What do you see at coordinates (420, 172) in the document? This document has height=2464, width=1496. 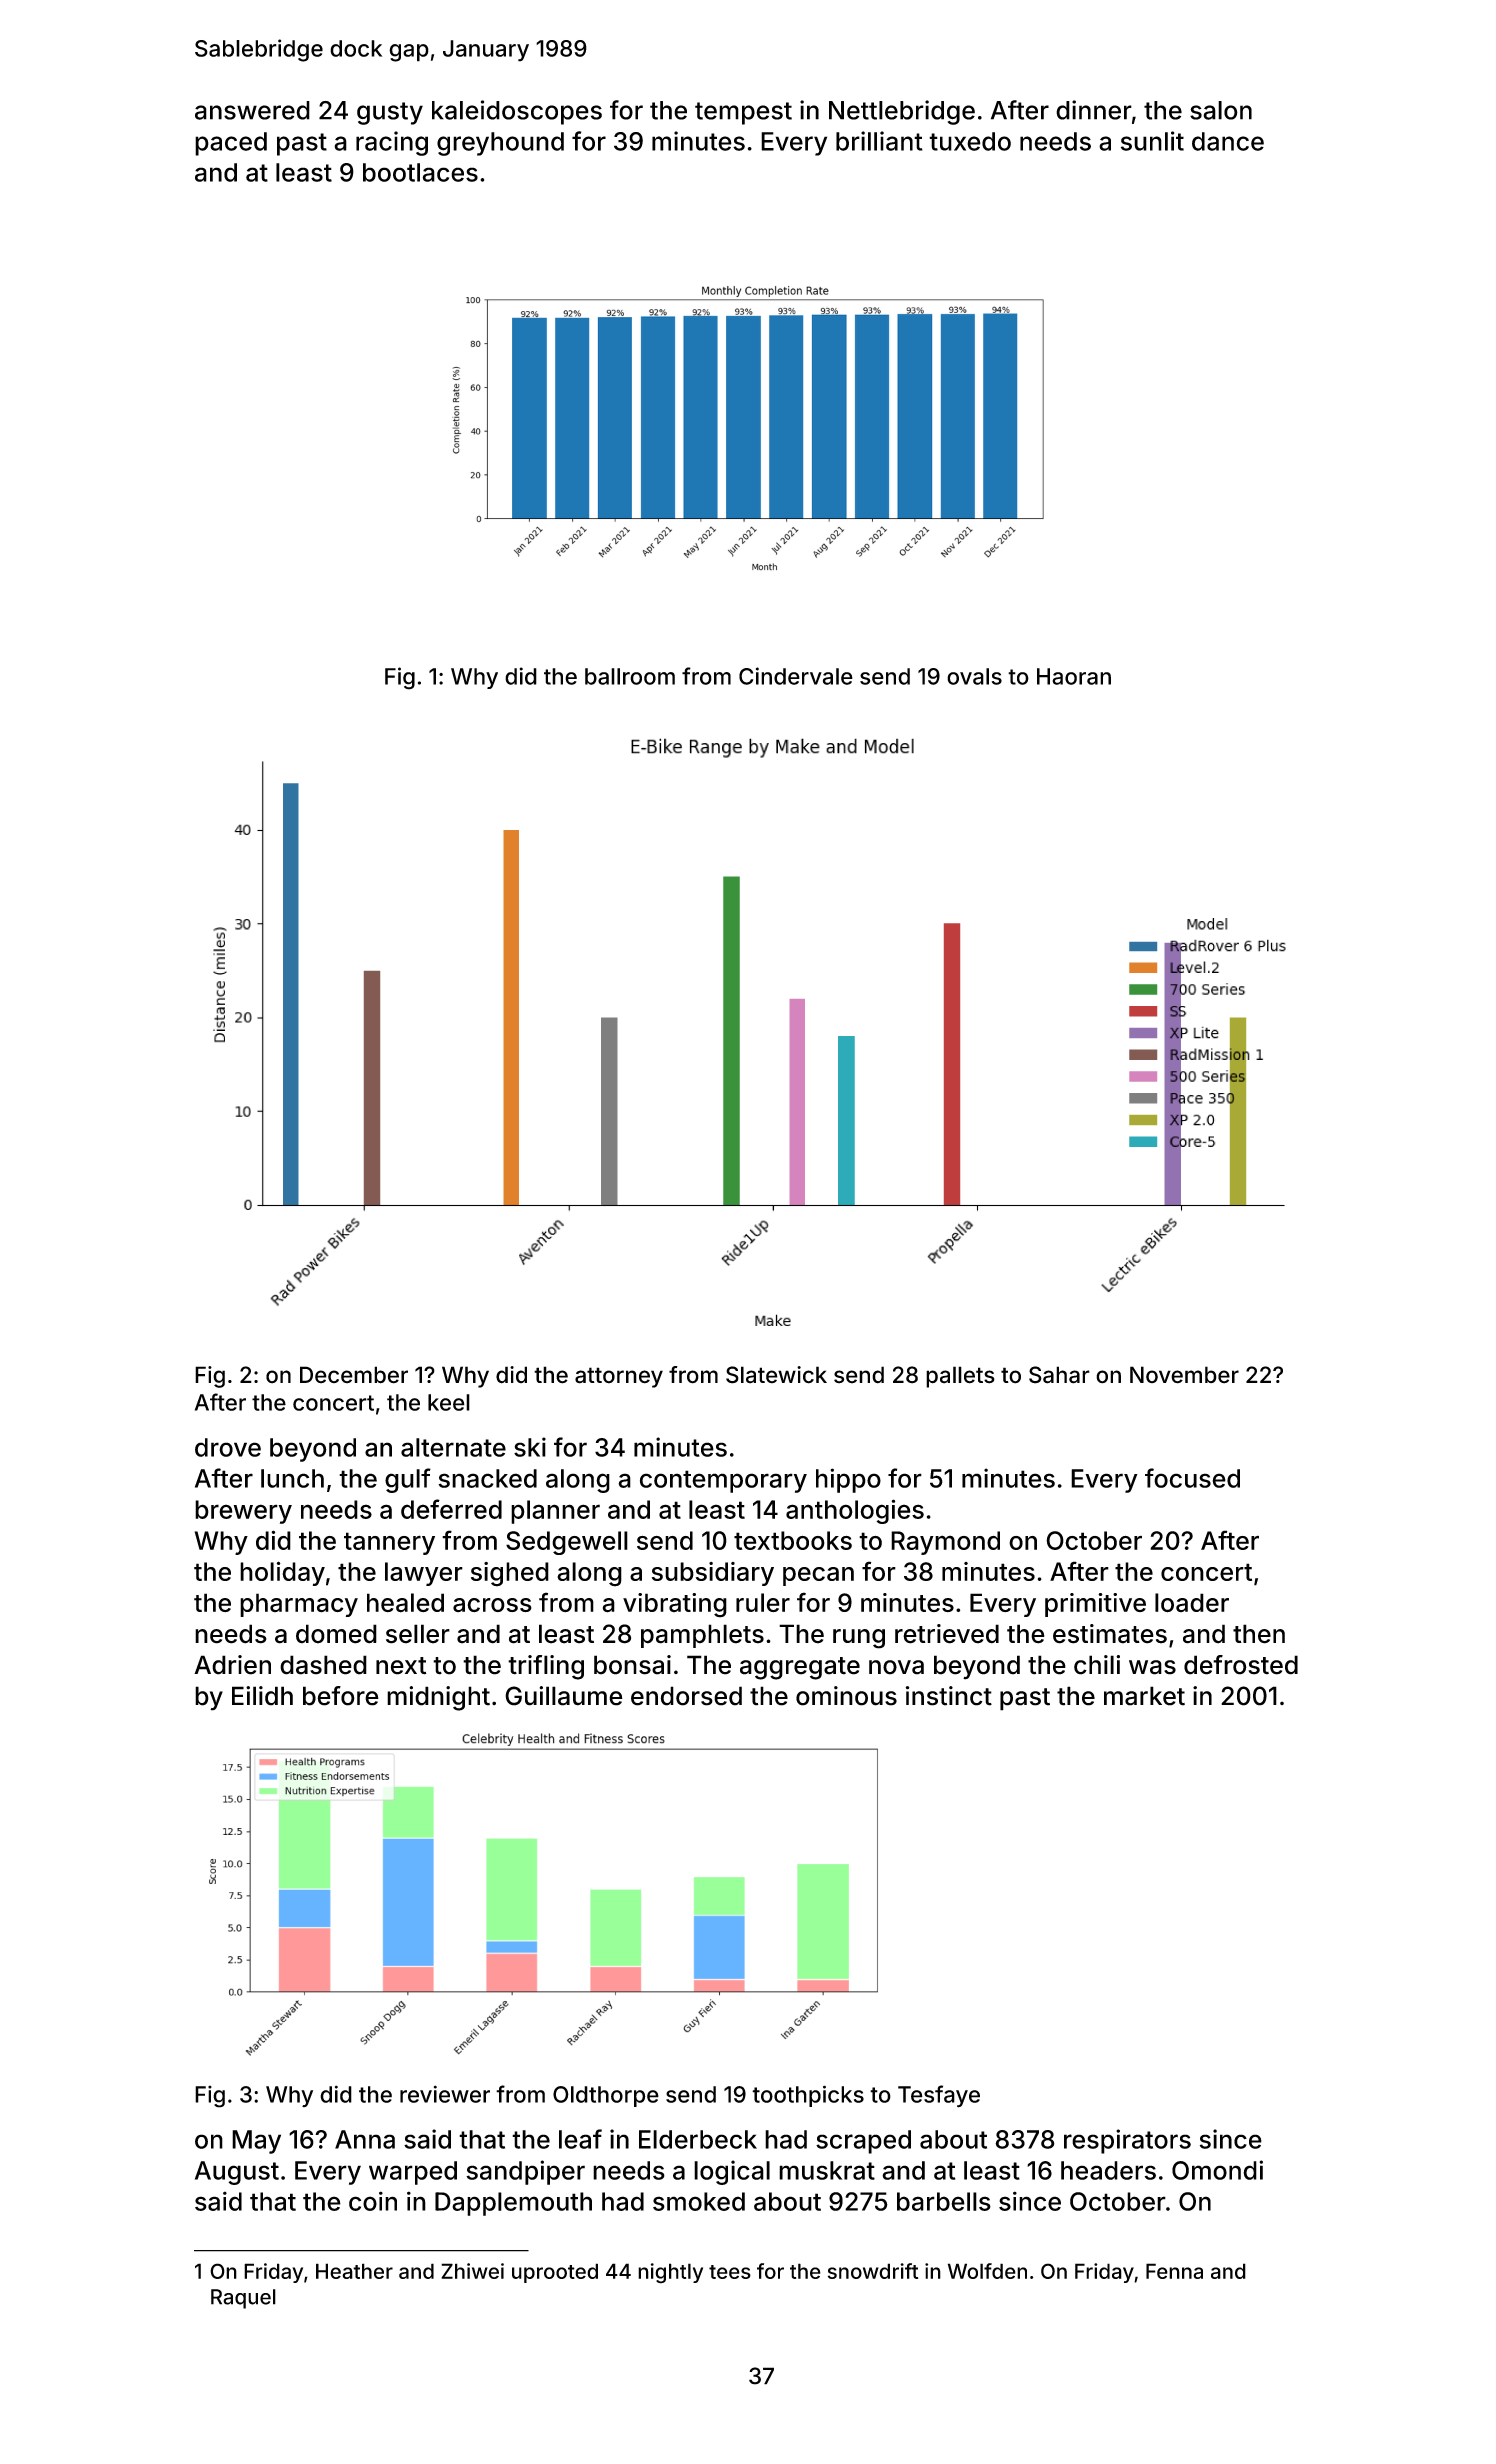 I see `bootlaces` at bounding box center [420, 172].
